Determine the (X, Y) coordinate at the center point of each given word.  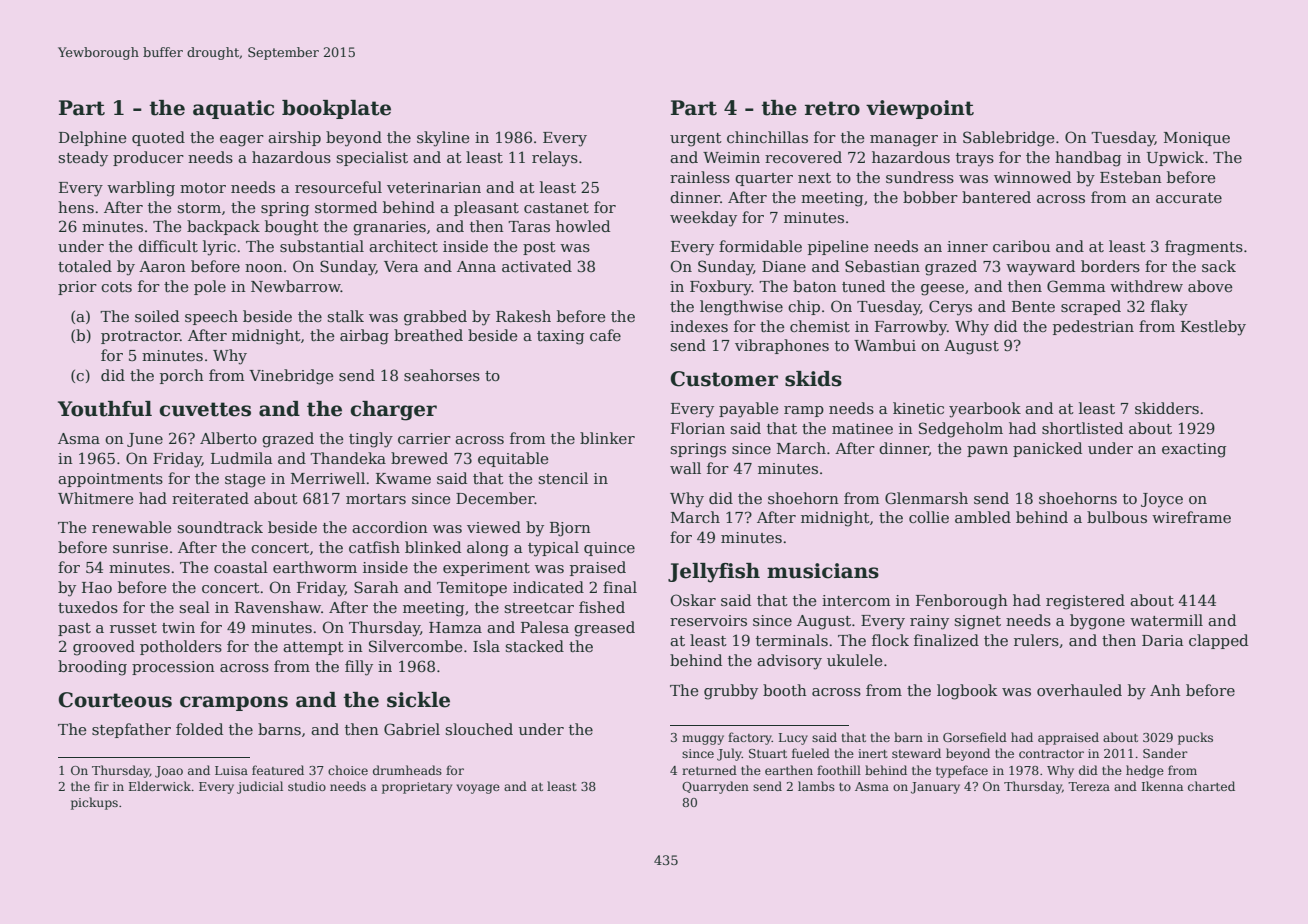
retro (832, 108)
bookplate (336, 109)
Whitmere (96, 498)
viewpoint (920, 109)
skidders (1167, 408)
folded (199, 729)
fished (602, 607)
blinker (607, 438)
